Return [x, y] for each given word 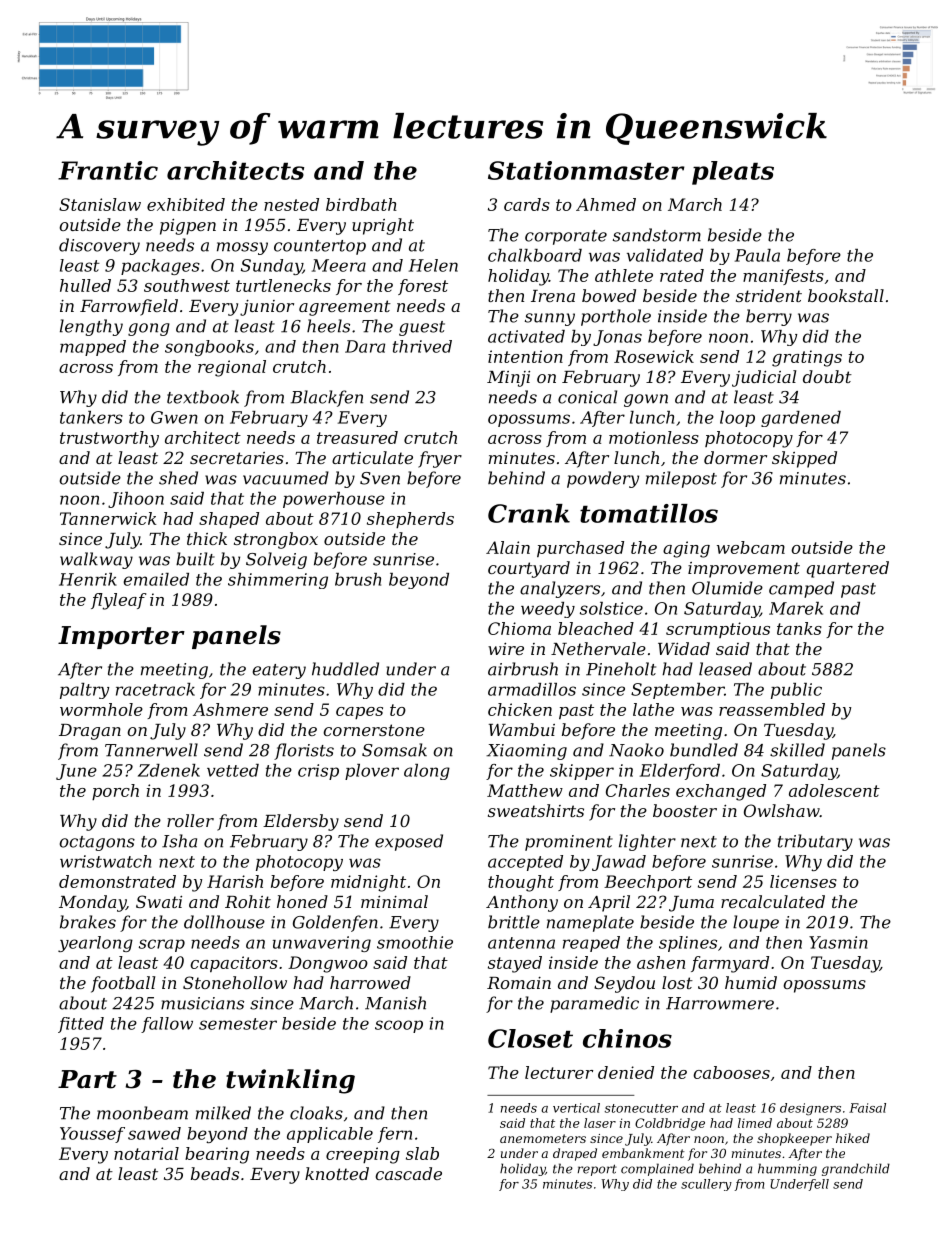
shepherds [410, 520]
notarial [146, 1153]
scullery [706, 1185]
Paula [757, 255]
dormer [735, 457]
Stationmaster [586, 170]
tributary [815, 842]
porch [115, 792]
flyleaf [118, 601]
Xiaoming [526, 752]
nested [291, 204]
